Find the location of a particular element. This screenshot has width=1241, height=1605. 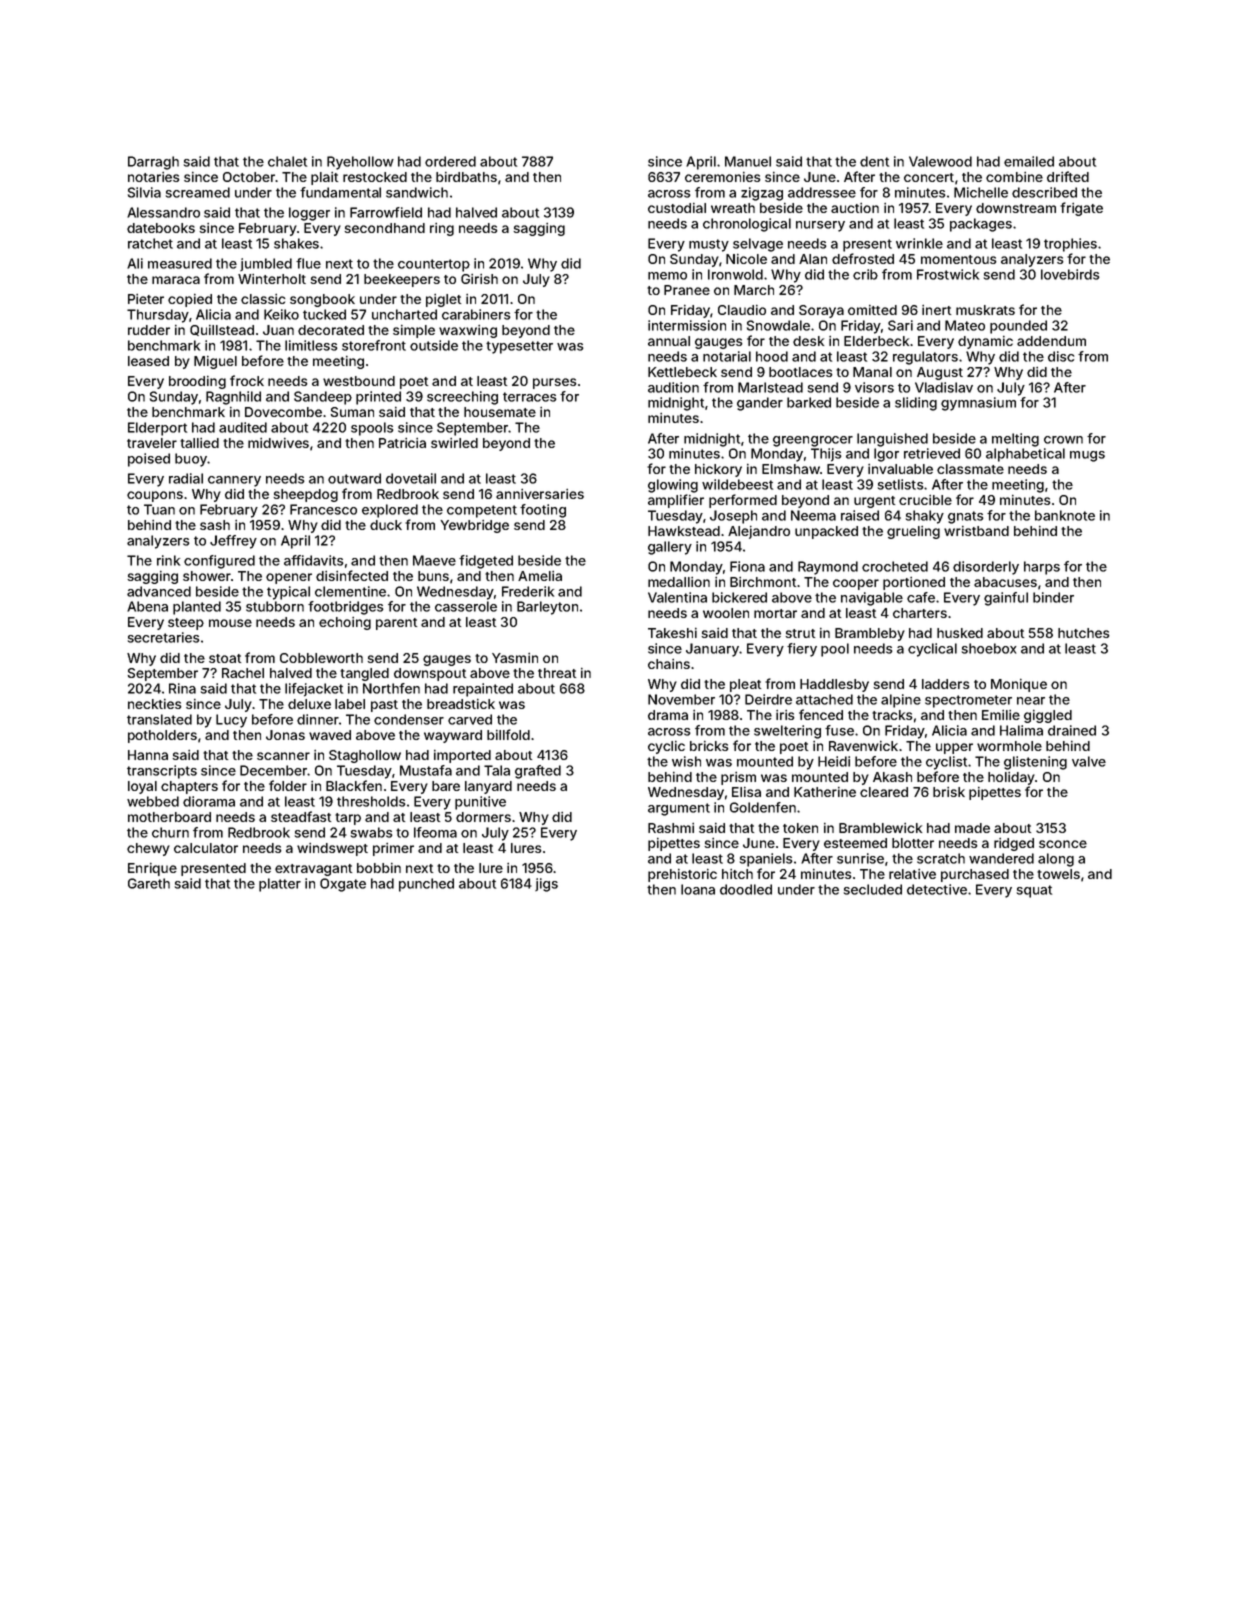

Oxgate is located at coordinates (343, 885).
